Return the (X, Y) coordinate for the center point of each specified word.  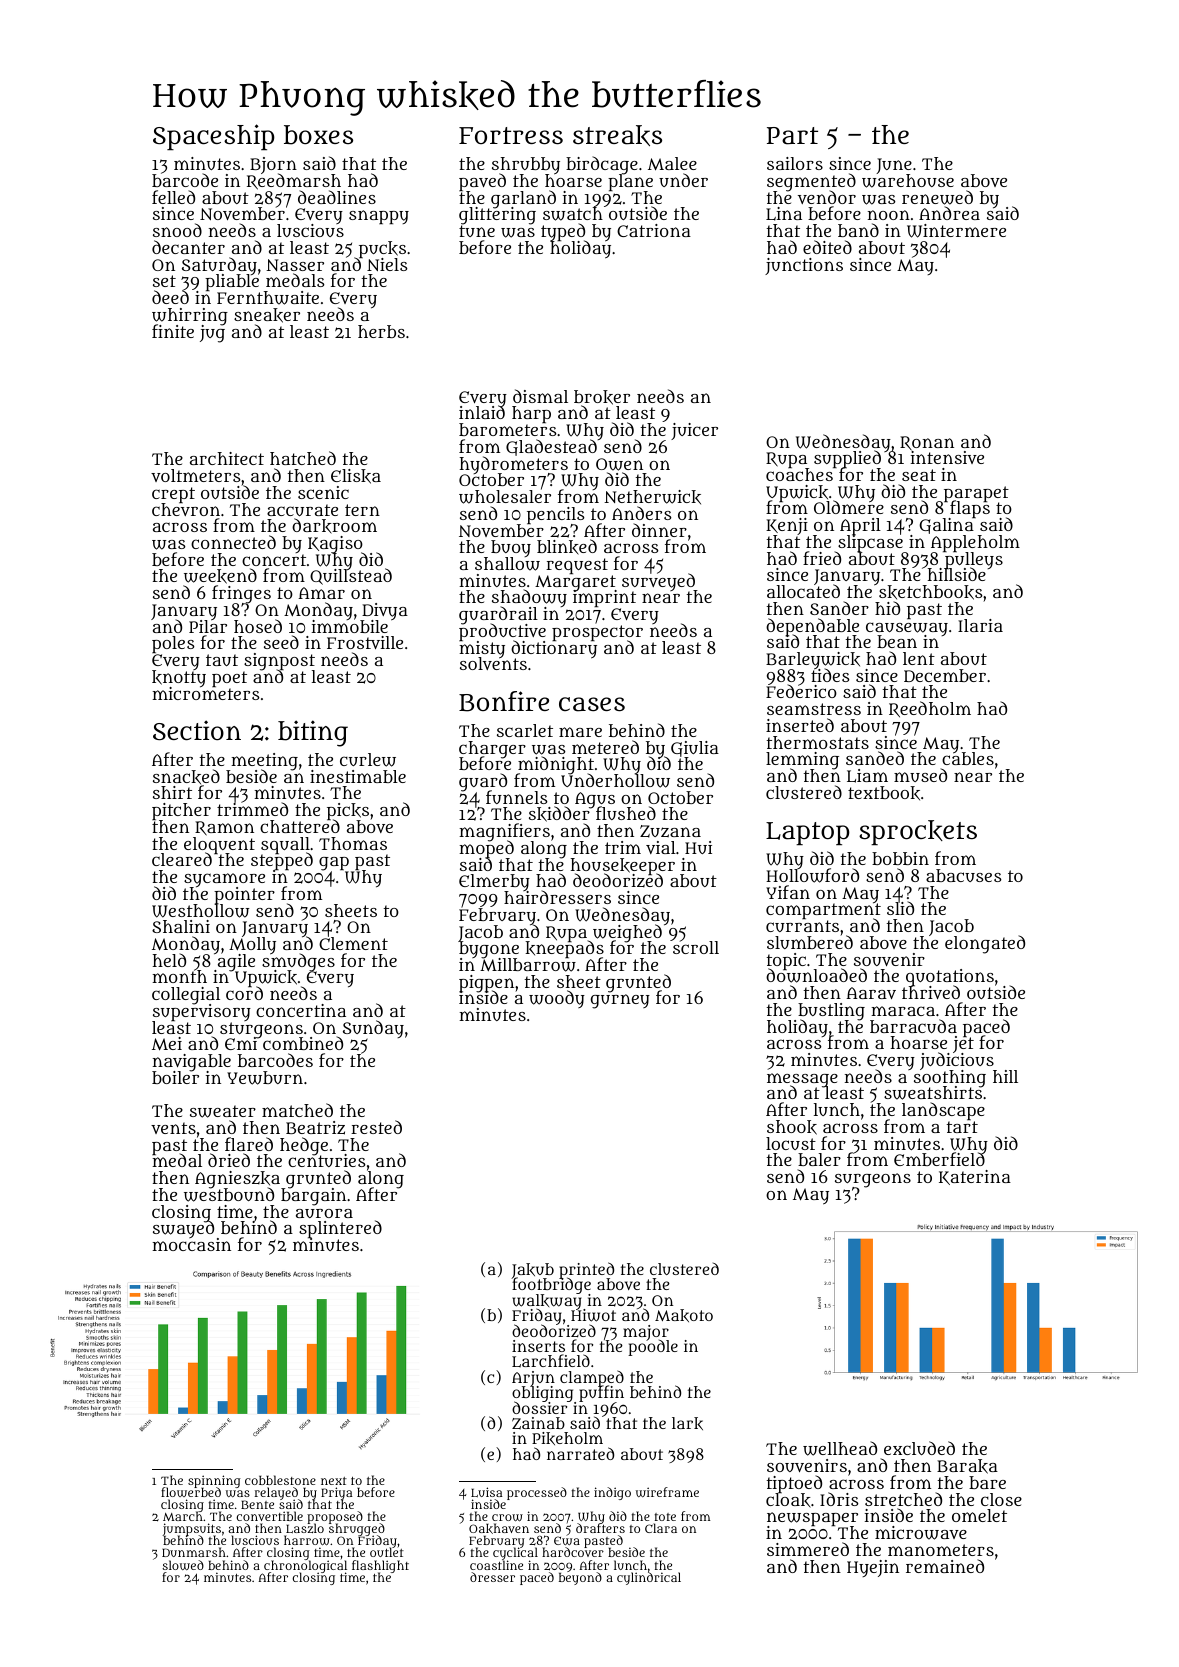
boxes (318, 135)
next (334, 1481)
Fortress (511, 135)
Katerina (975, 1177)
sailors (795, 163)
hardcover (573, 1553)
